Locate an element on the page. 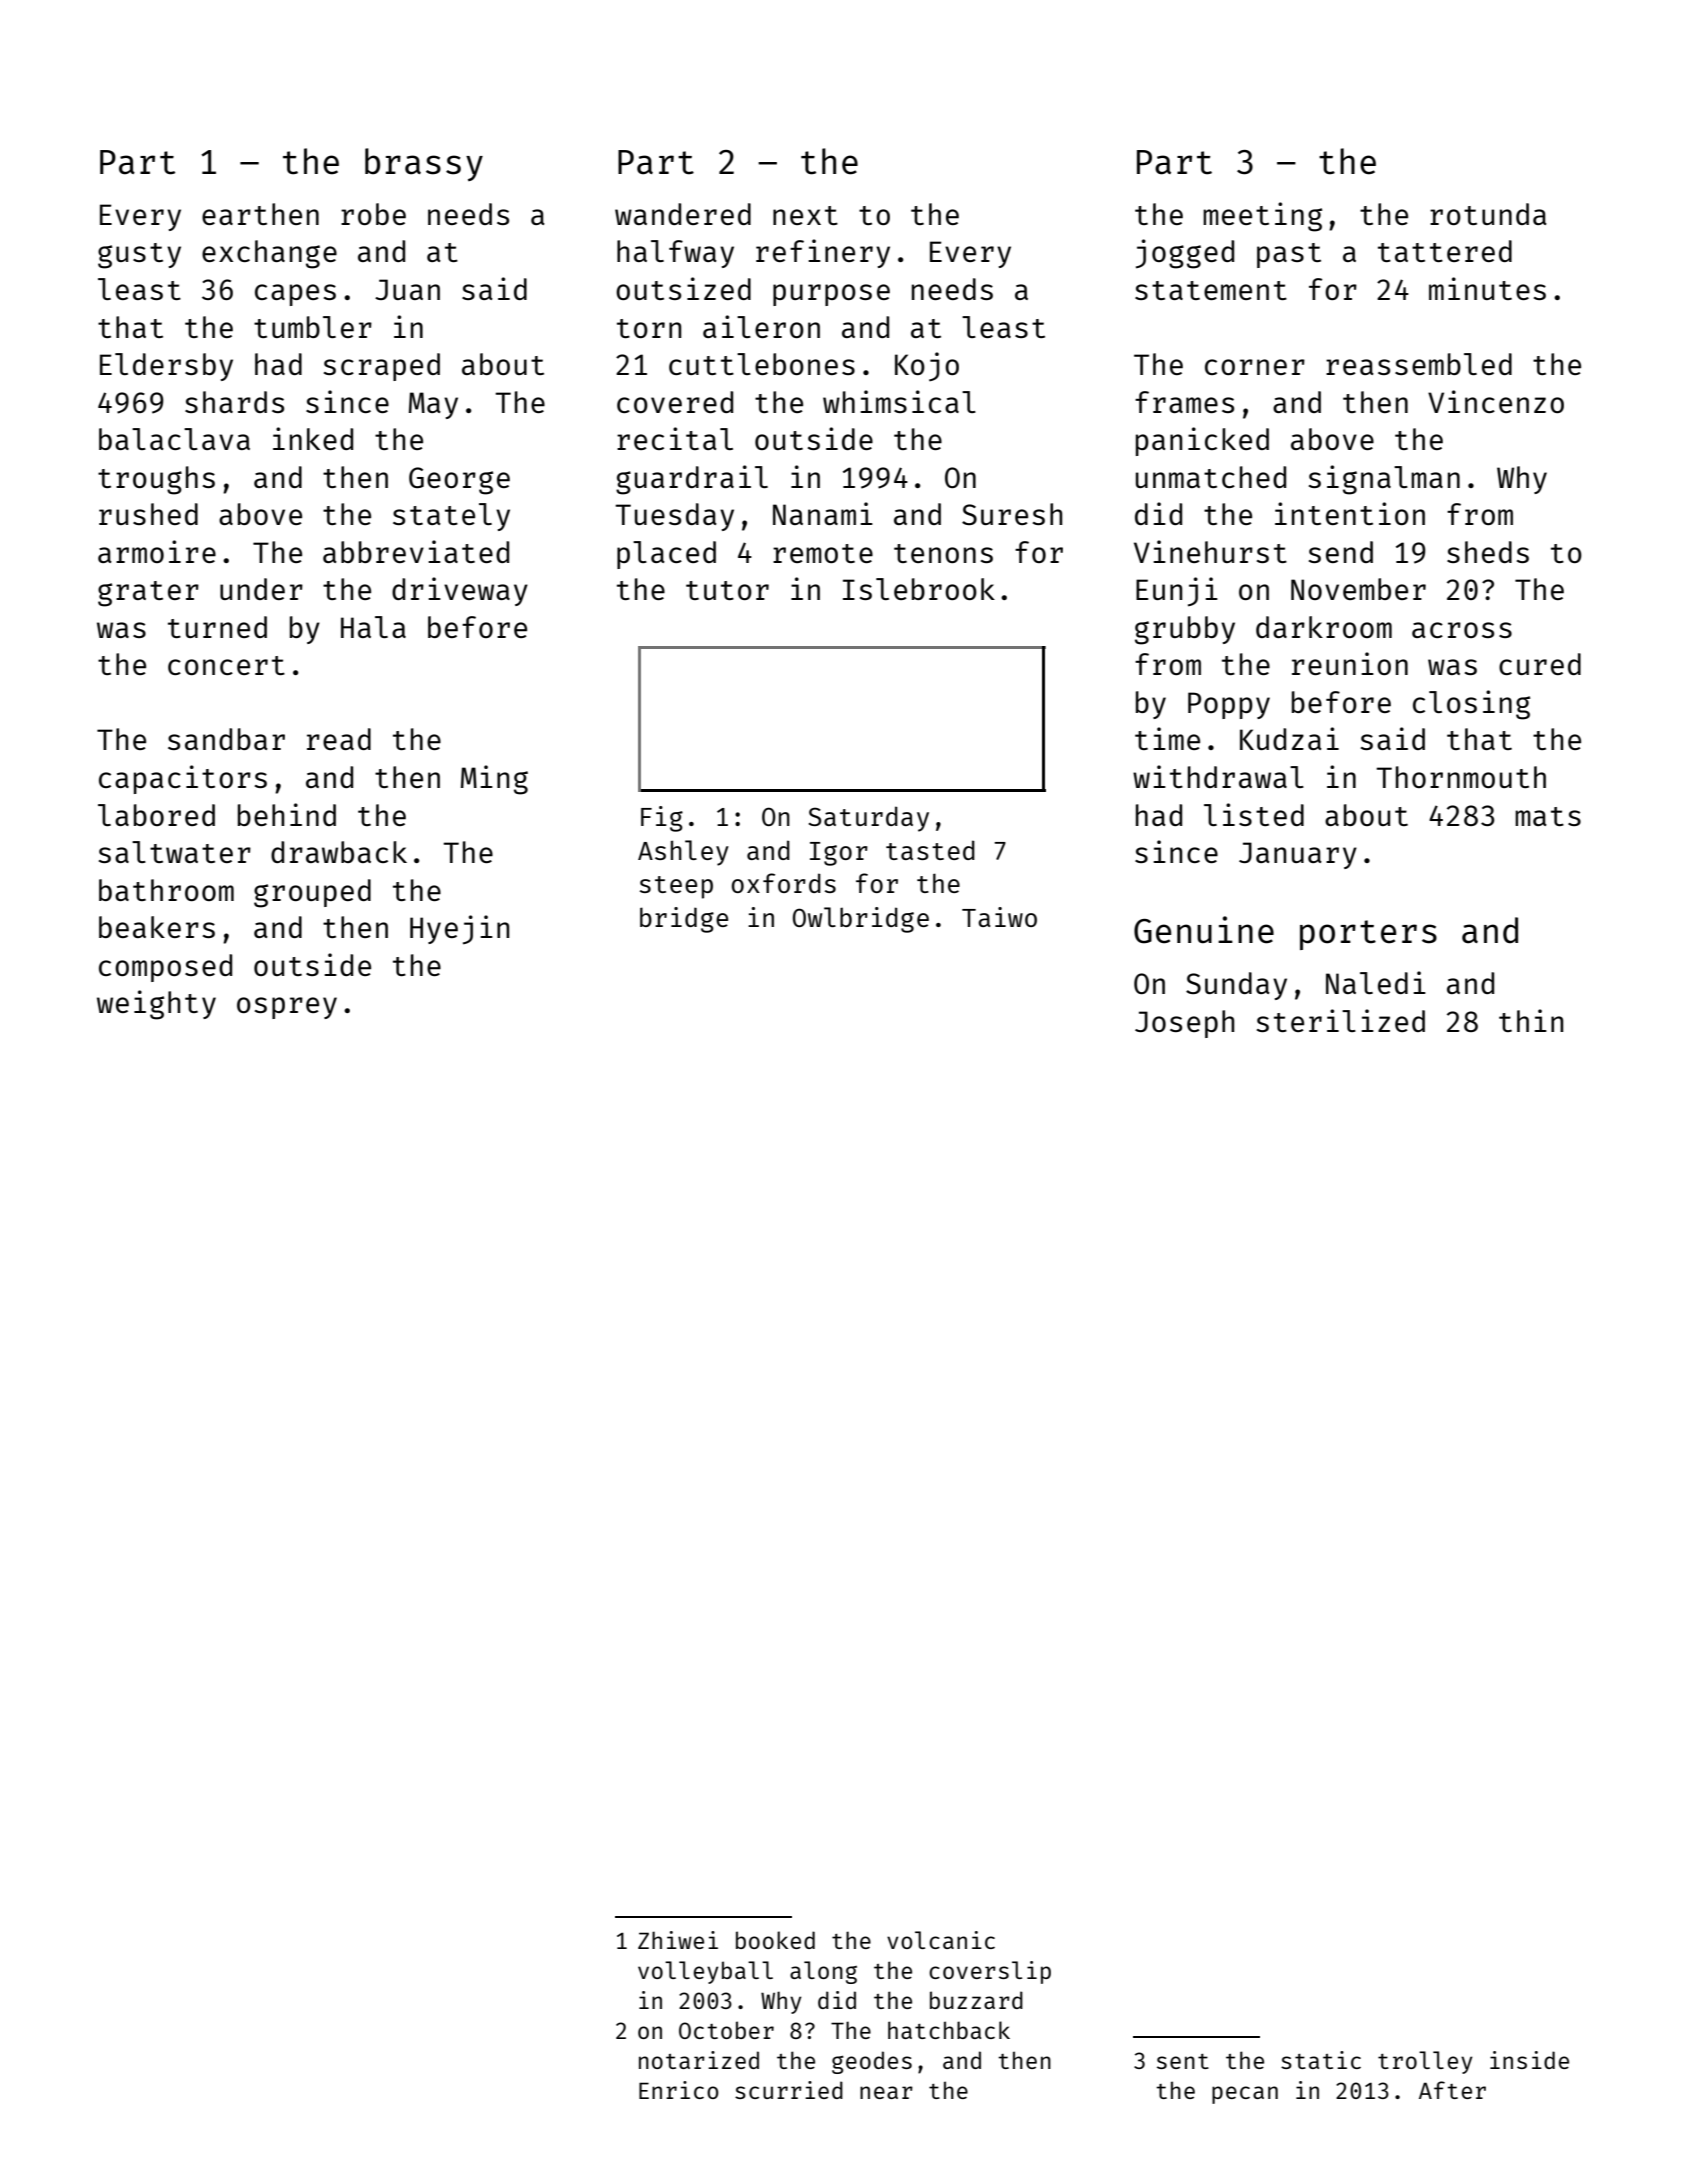 This page has height=2178, width=1683. volcanic is located at coordinates (941, 1940).
